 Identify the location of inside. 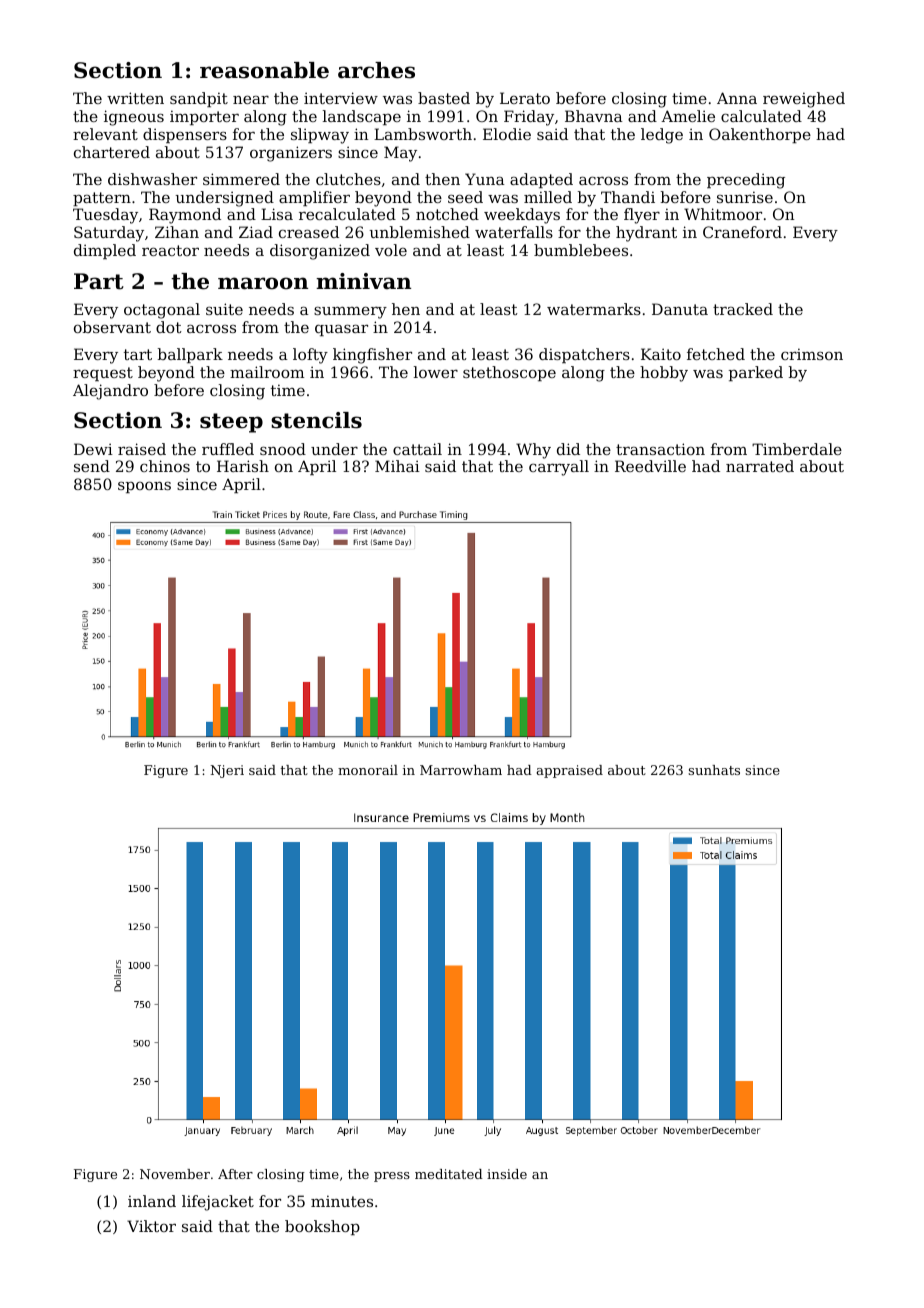
(507, 1174).
